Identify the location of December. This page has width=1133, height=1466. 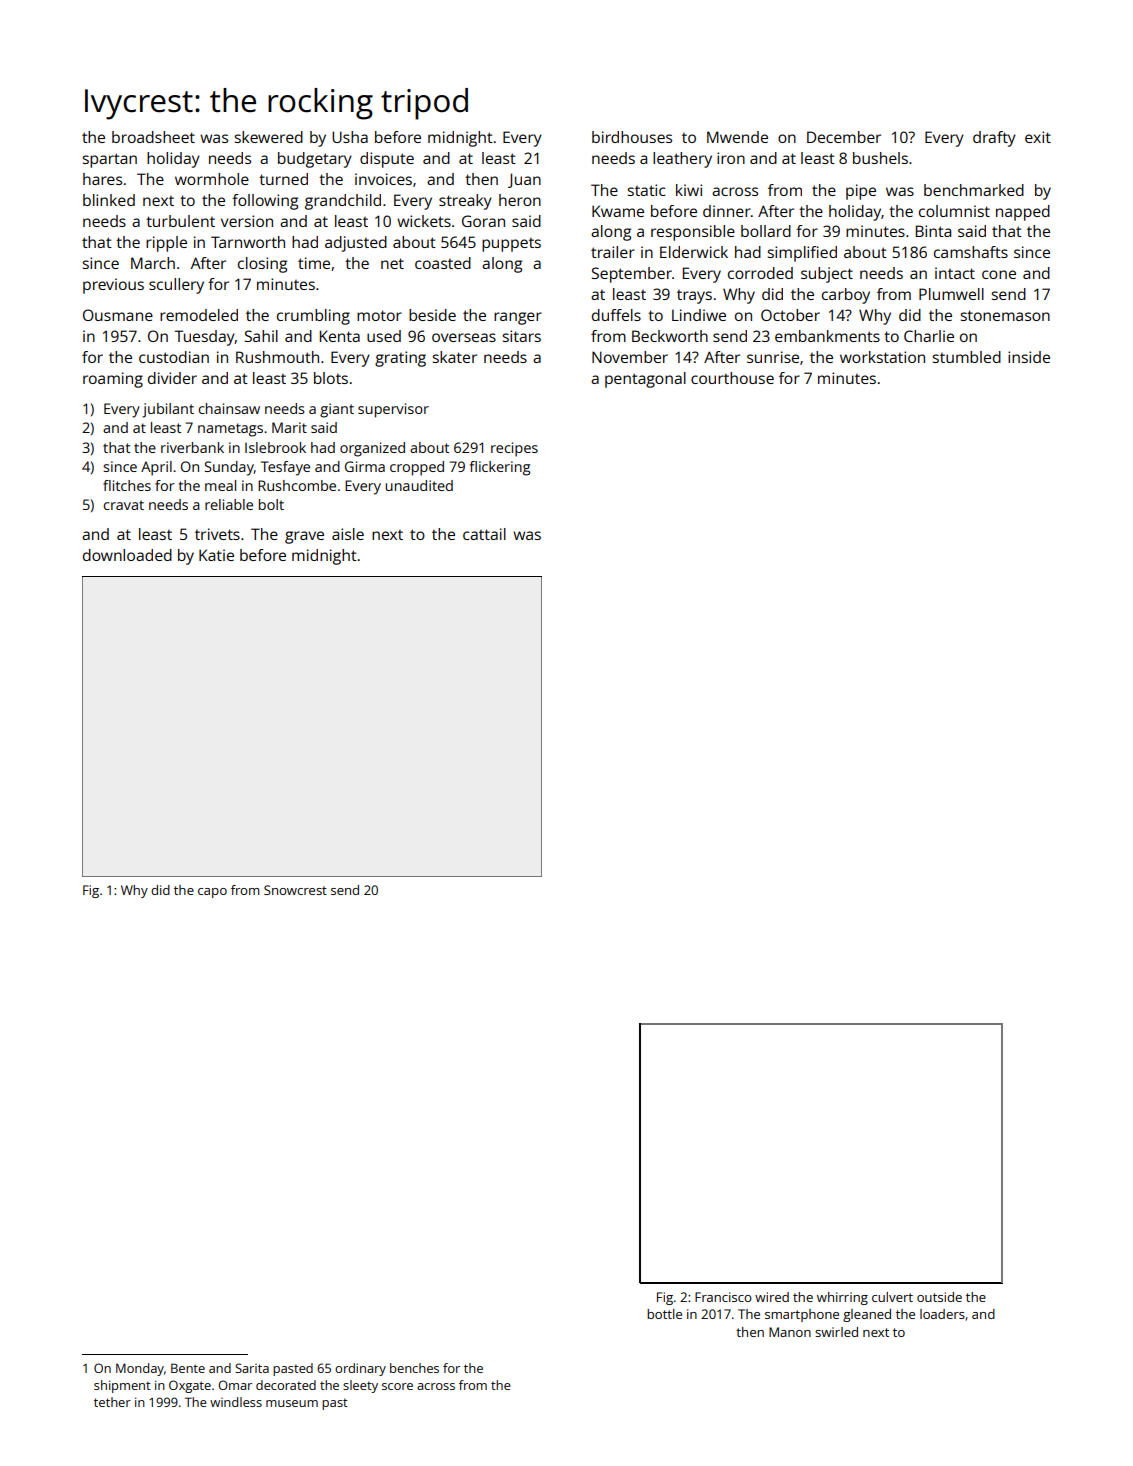
(844, 137).
